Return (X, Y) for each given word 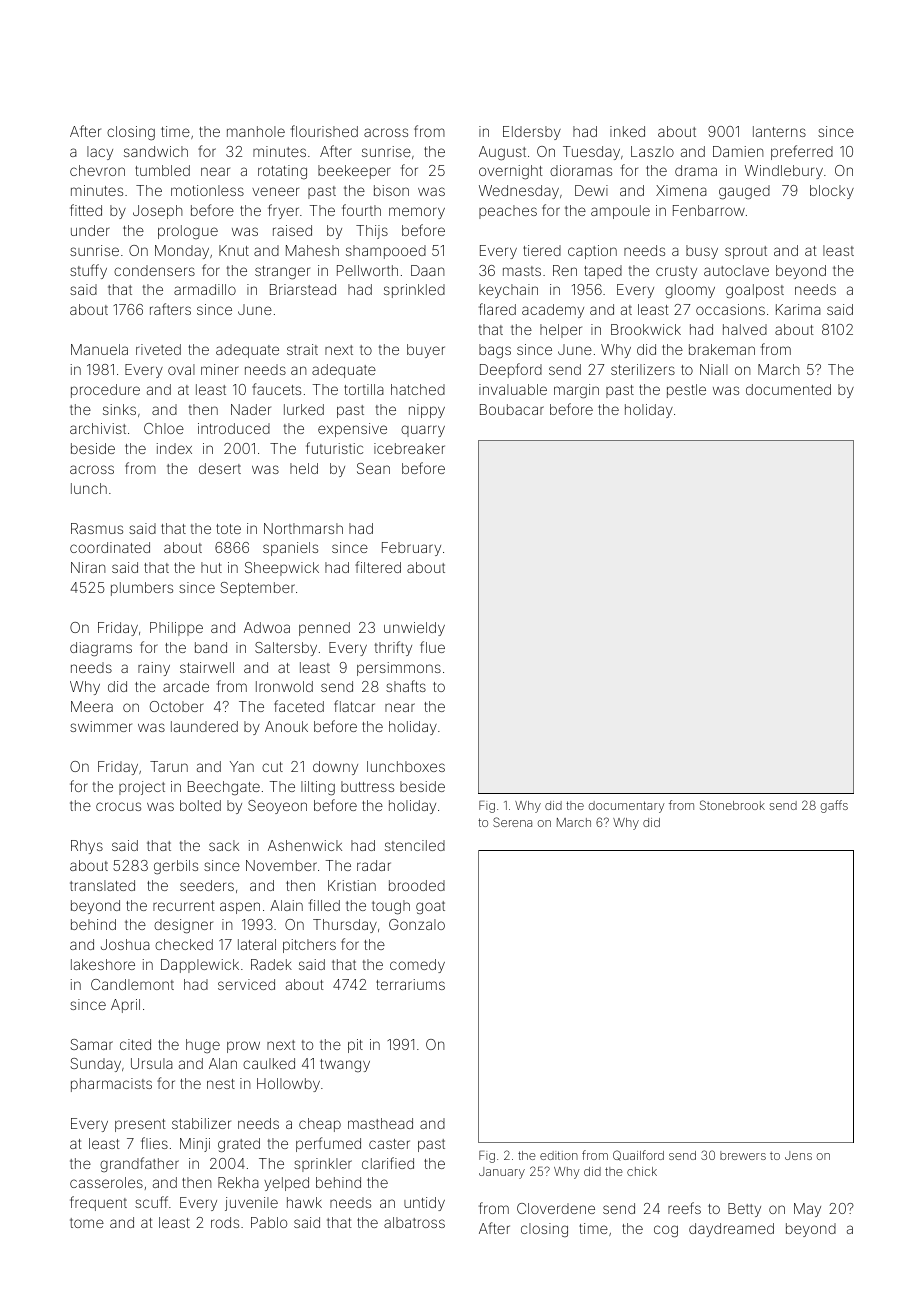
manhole (256, 131)
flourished (324, 131)
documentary (627, 807)
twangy (345, 1065)
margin (576, 391)
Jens (798, 1155)
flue (432, 647)
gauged (744, 192)
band (211, 647)
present (140, 1125)
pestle (686, 391)
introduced (234, 428)
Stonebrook (732, 805)
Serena (512, 822)
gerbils (176, 867)
